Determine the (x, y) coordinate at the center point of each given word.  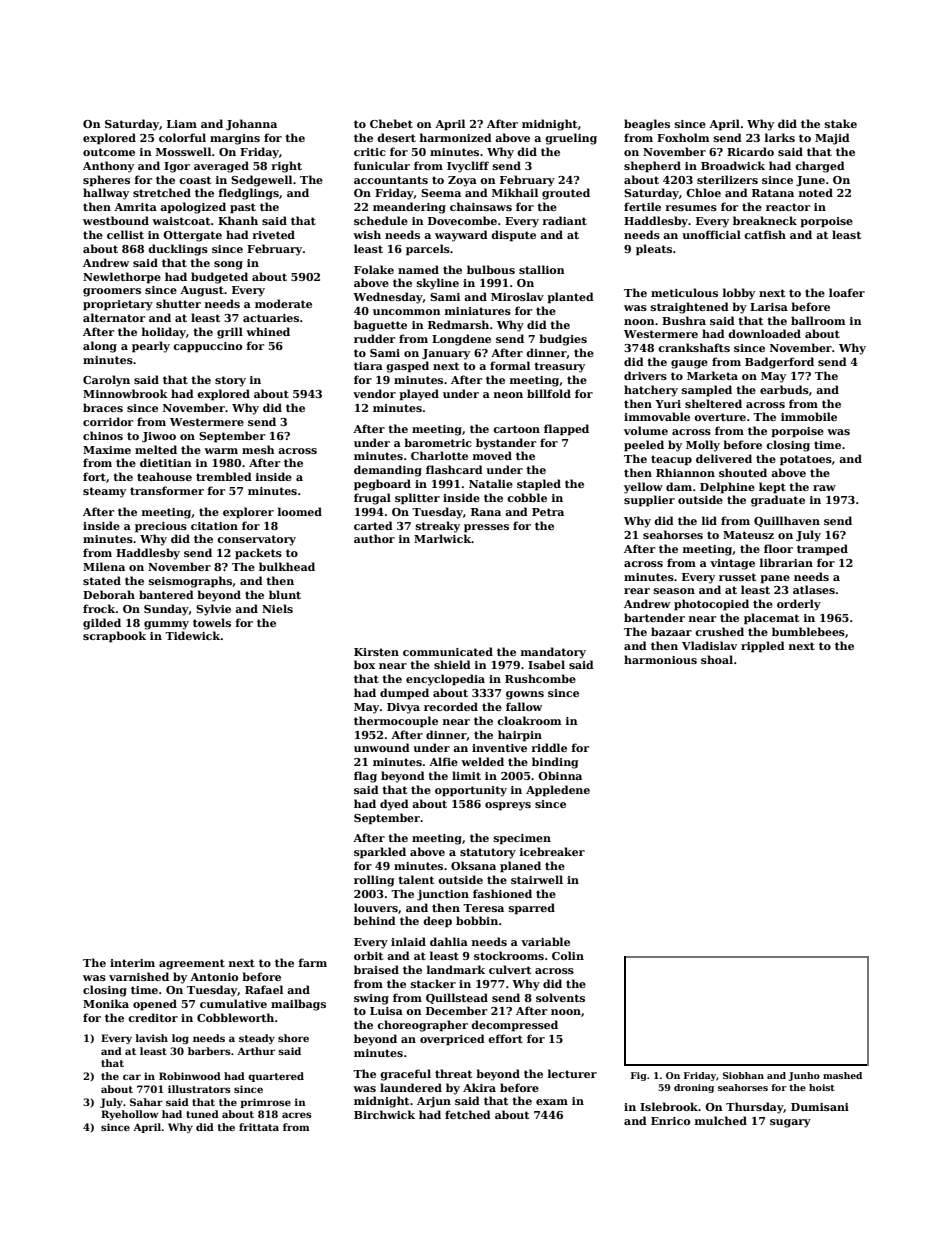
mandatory (553, 653)
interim (132, 963)
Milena (104, 566)
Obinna (560, 775)
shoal (717, 659)
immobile (809, 416)
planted (570, 298)
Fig (639, 1076)
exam (552, 1102)
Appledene (558, 791)
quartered (276, 1077)
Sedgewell (261, 181)
